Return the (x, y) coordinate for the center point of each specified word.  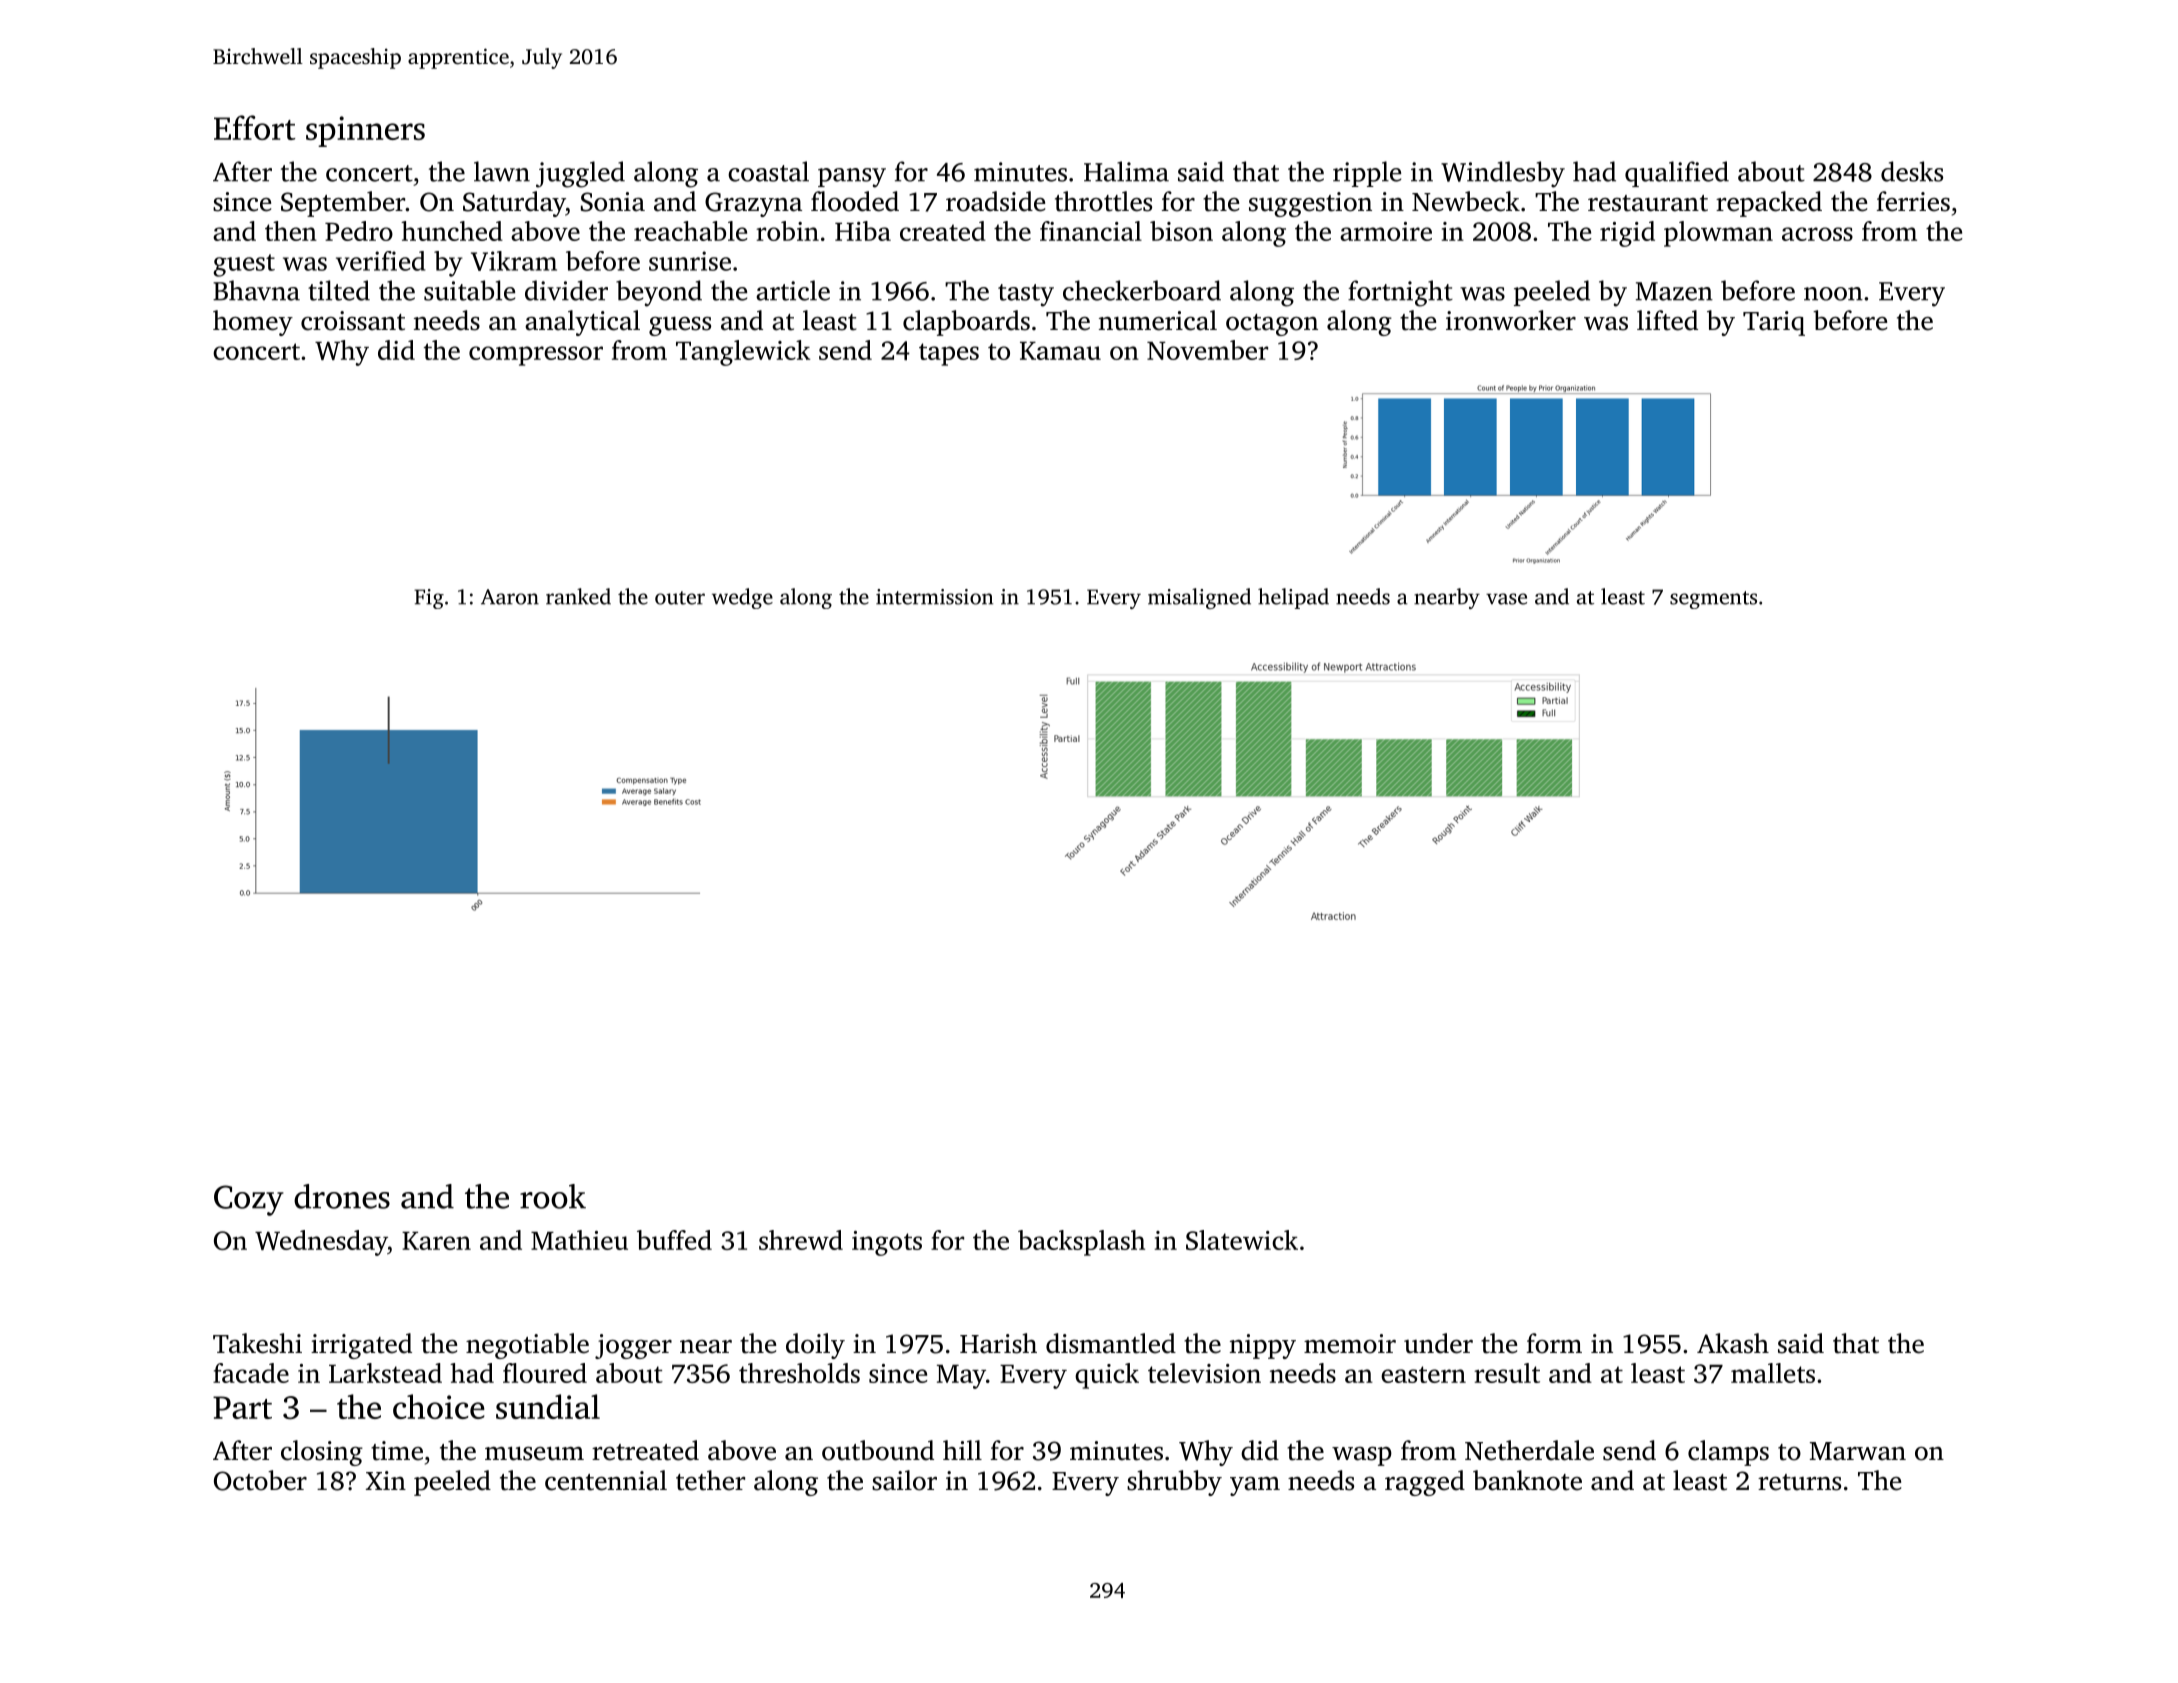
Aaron (510, 597)
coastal (768, 171)
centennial (606, 1480)
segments (1713, 600)
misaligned (1199, 598)
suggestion (1310, 204)
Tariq (1774, 323)
